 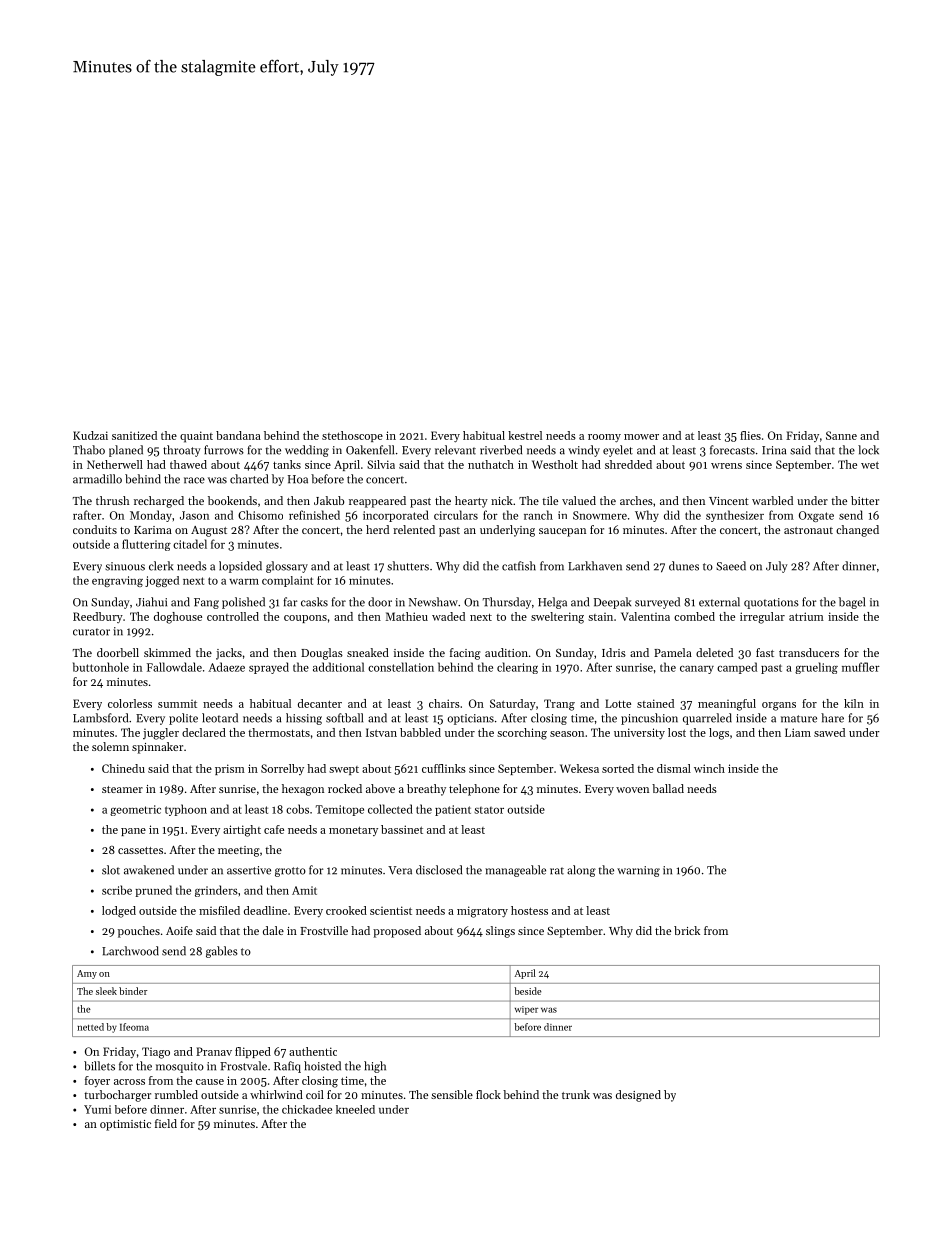 I want to click on Sorrelby, so click(x=282, y=769).
